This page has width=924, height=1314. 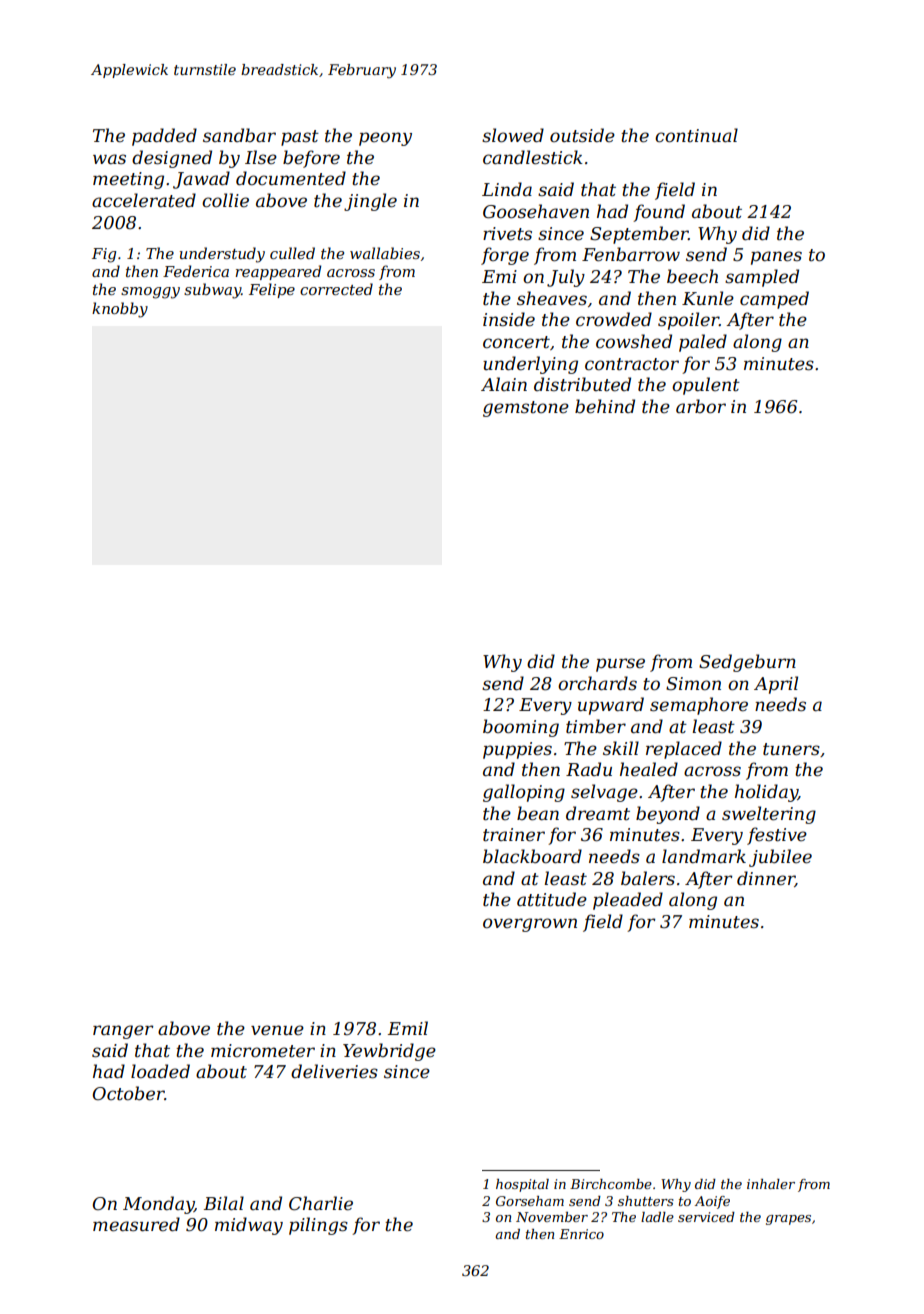 What do you see at coordinates (300, 138) in the page?
I see `past` at bounding box center [300, 138].
